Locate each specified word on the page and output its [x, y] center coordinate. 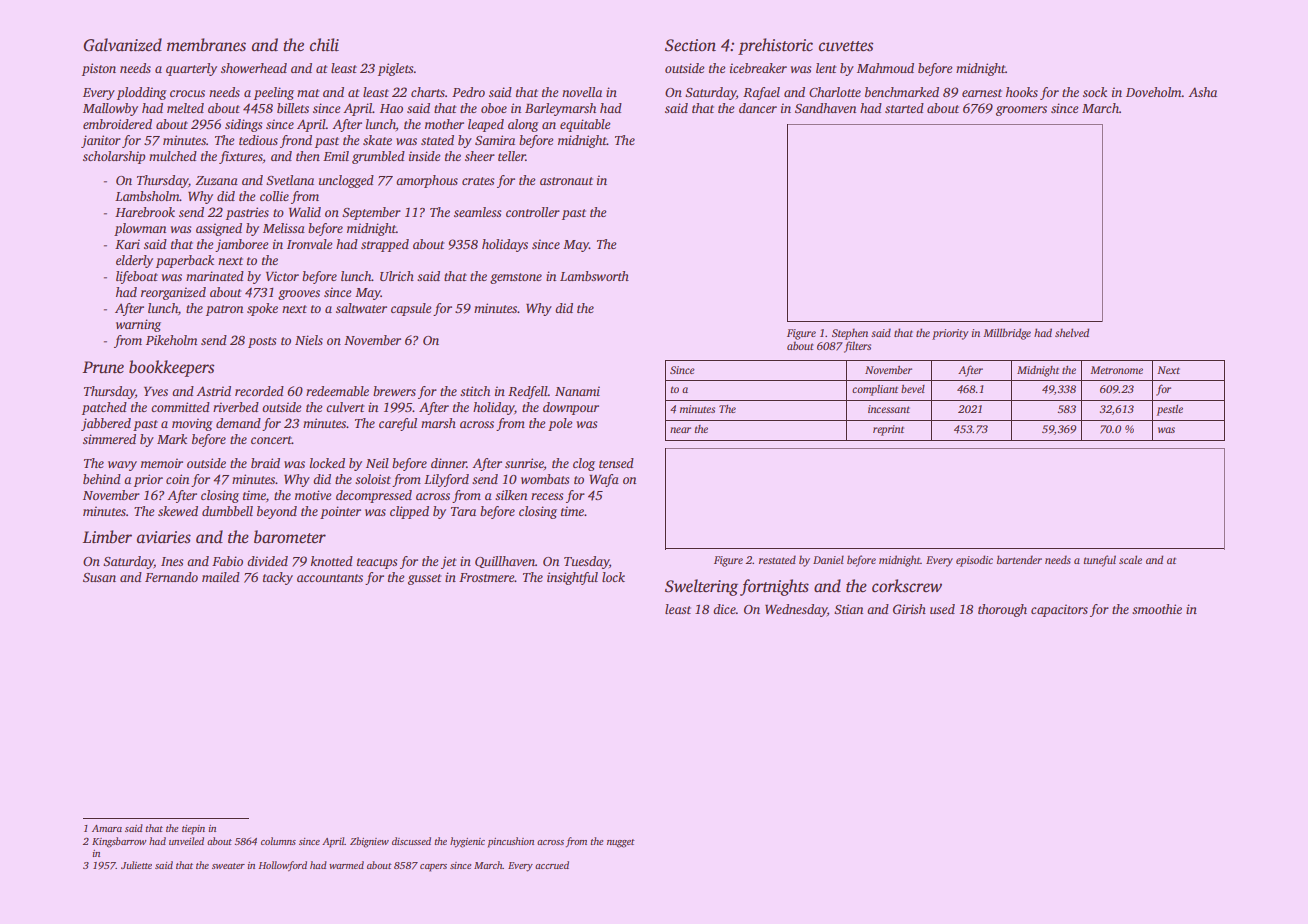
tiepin [193, 830]
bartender [1019, 559]
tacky [278, 578]
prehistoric [775, 46]
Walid [305, 212]
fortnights [774, 587]
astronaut [566, 181]
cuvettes [846, 46]
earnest [982, 93]
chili [324, 45]
